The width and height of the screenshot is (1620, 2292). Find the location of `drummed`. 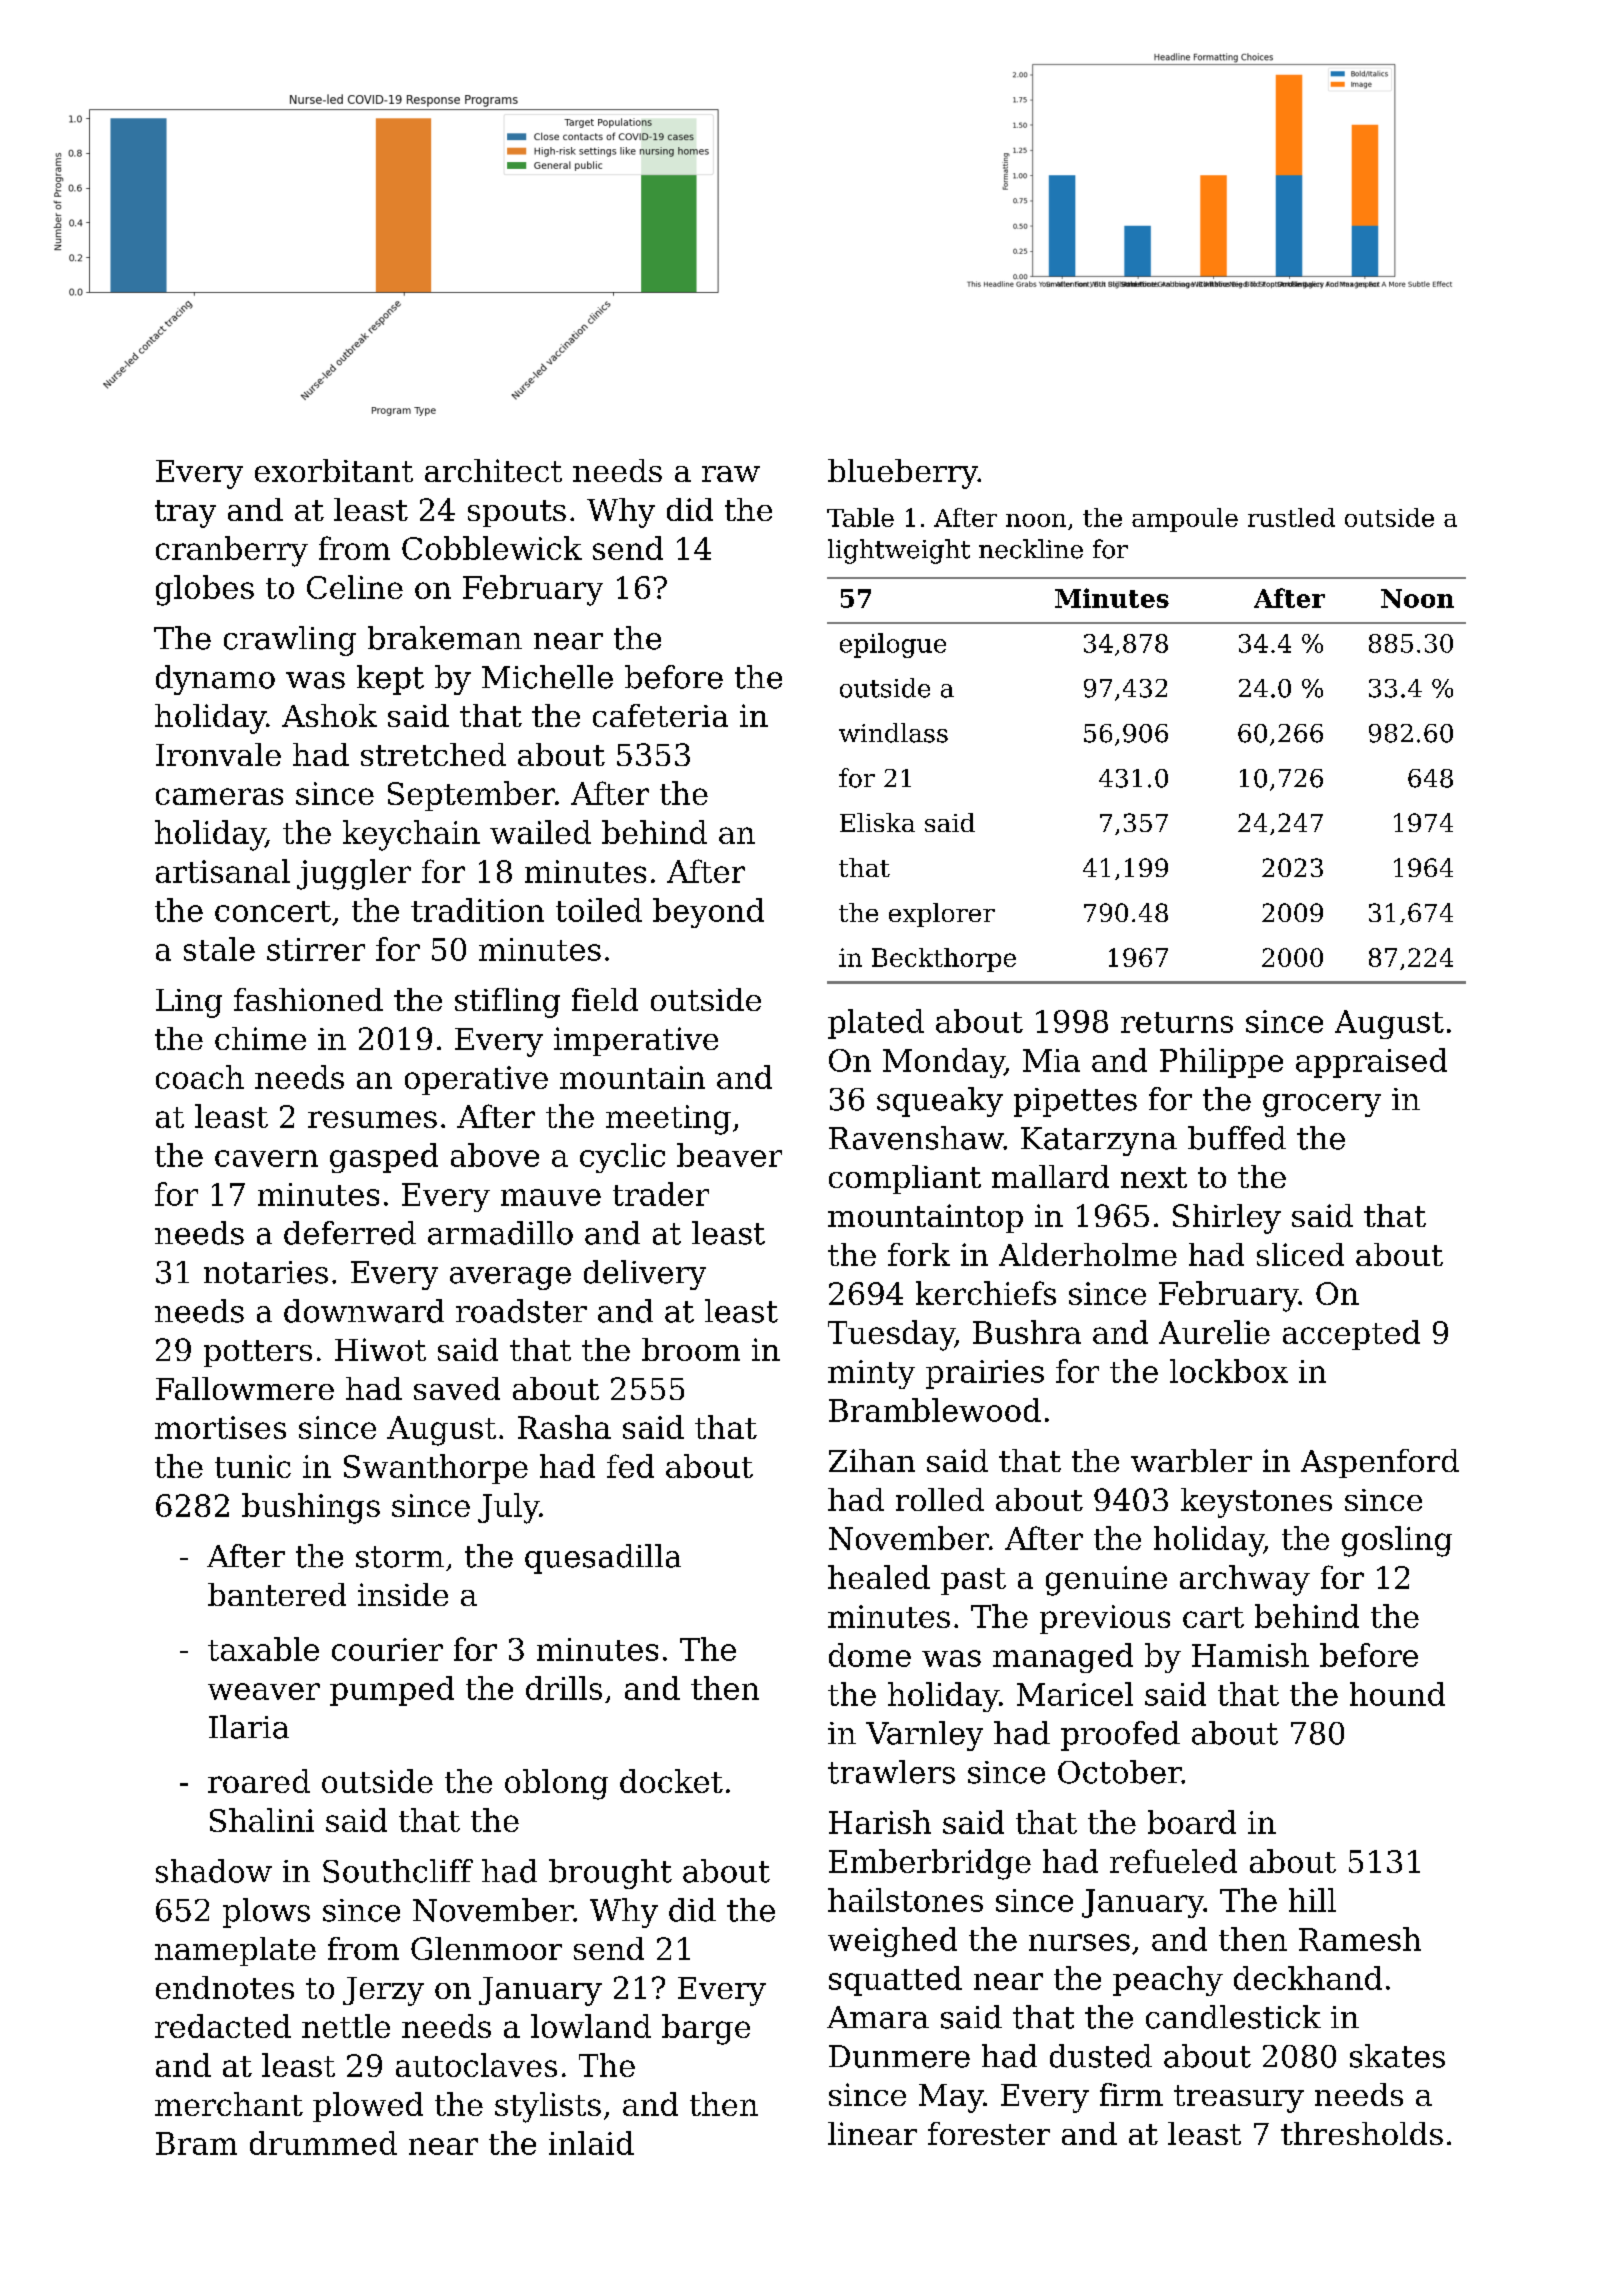

drummed is located at coordinates (323, 2143).
